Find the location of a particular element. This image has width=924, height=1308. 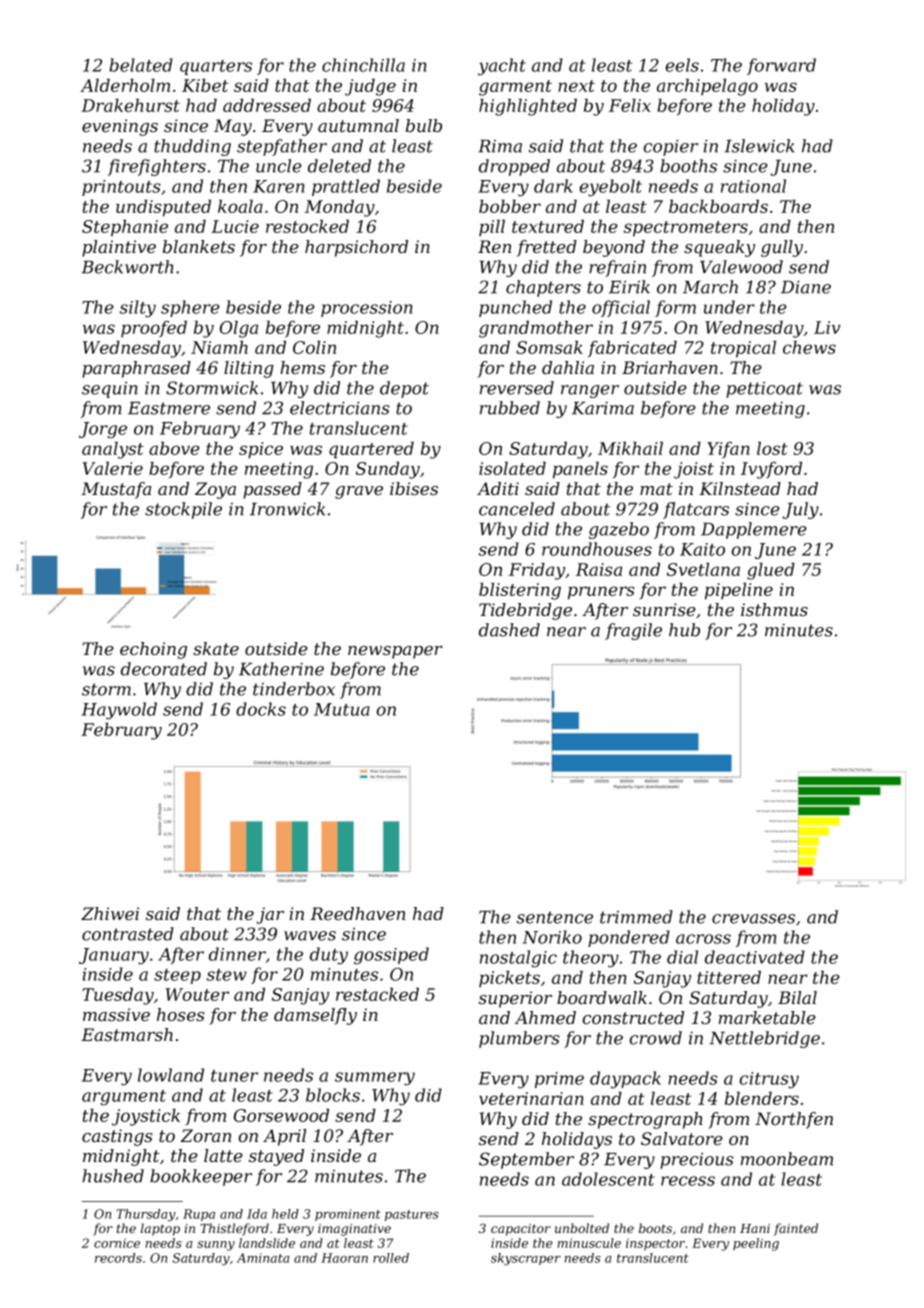

Mustafa is located at coordinates (116, 490).
